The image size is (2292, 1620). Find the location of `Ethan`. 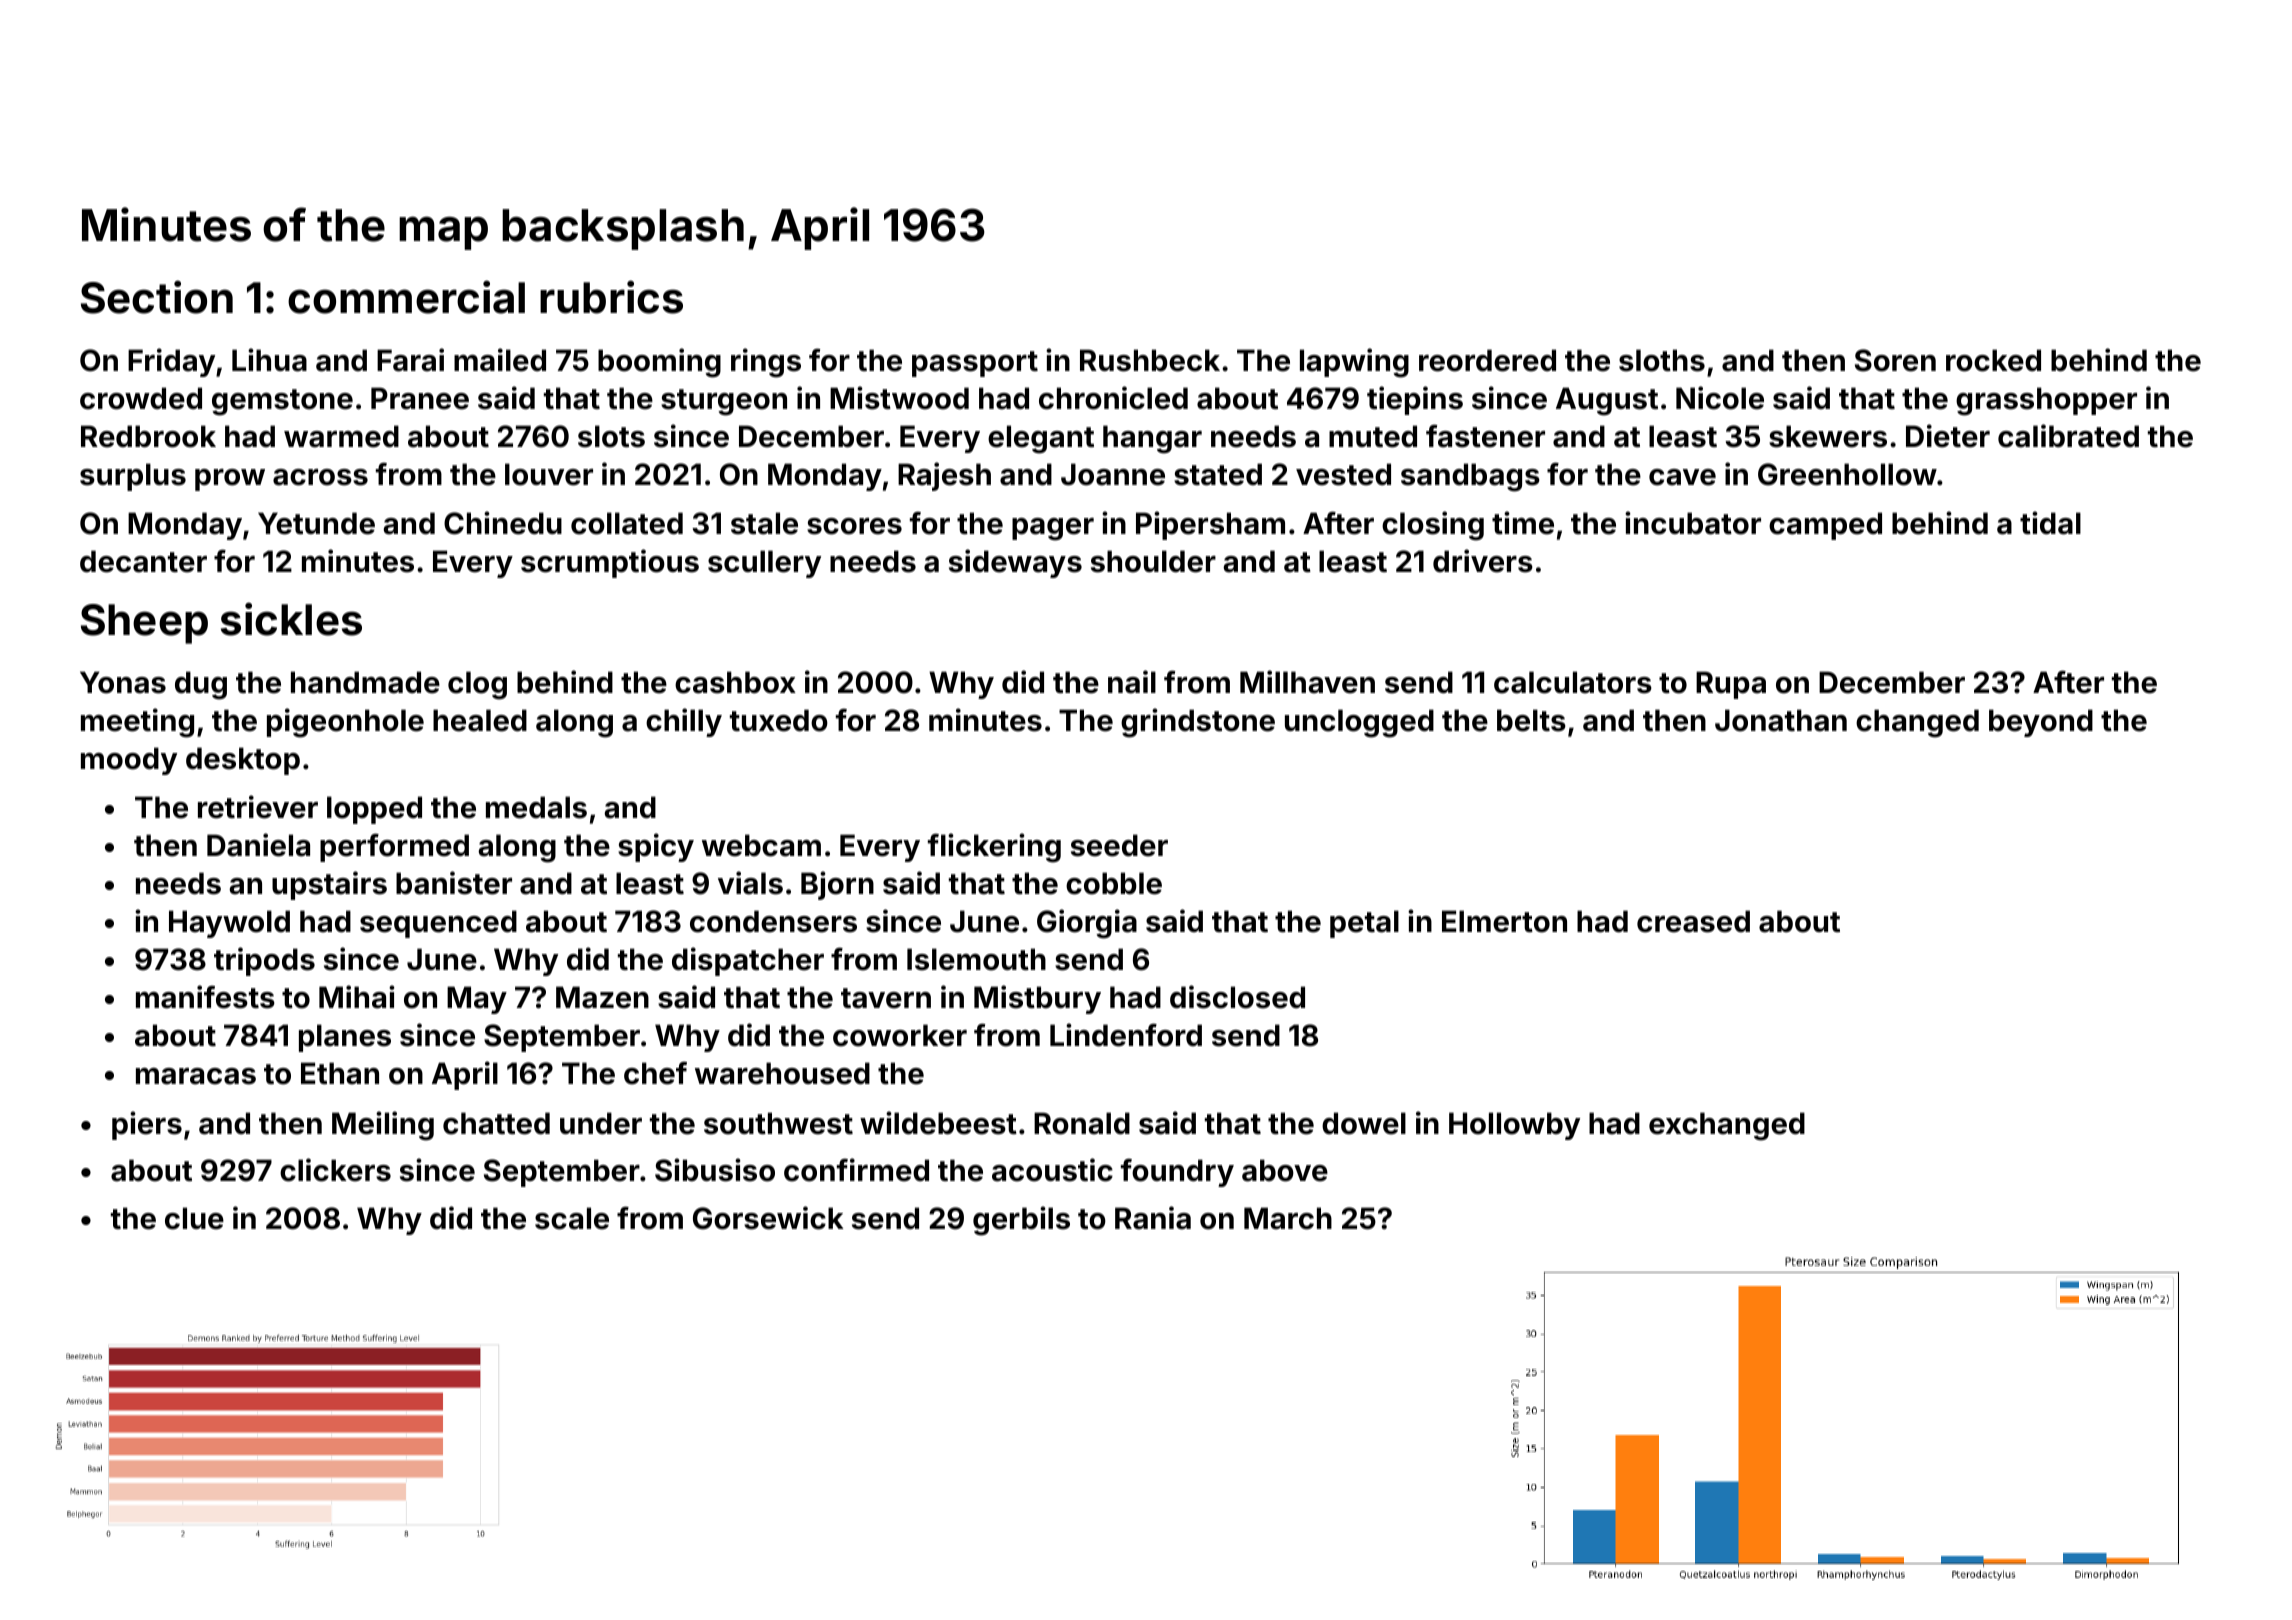

Ethan is located at coordinates (340, 1073).
